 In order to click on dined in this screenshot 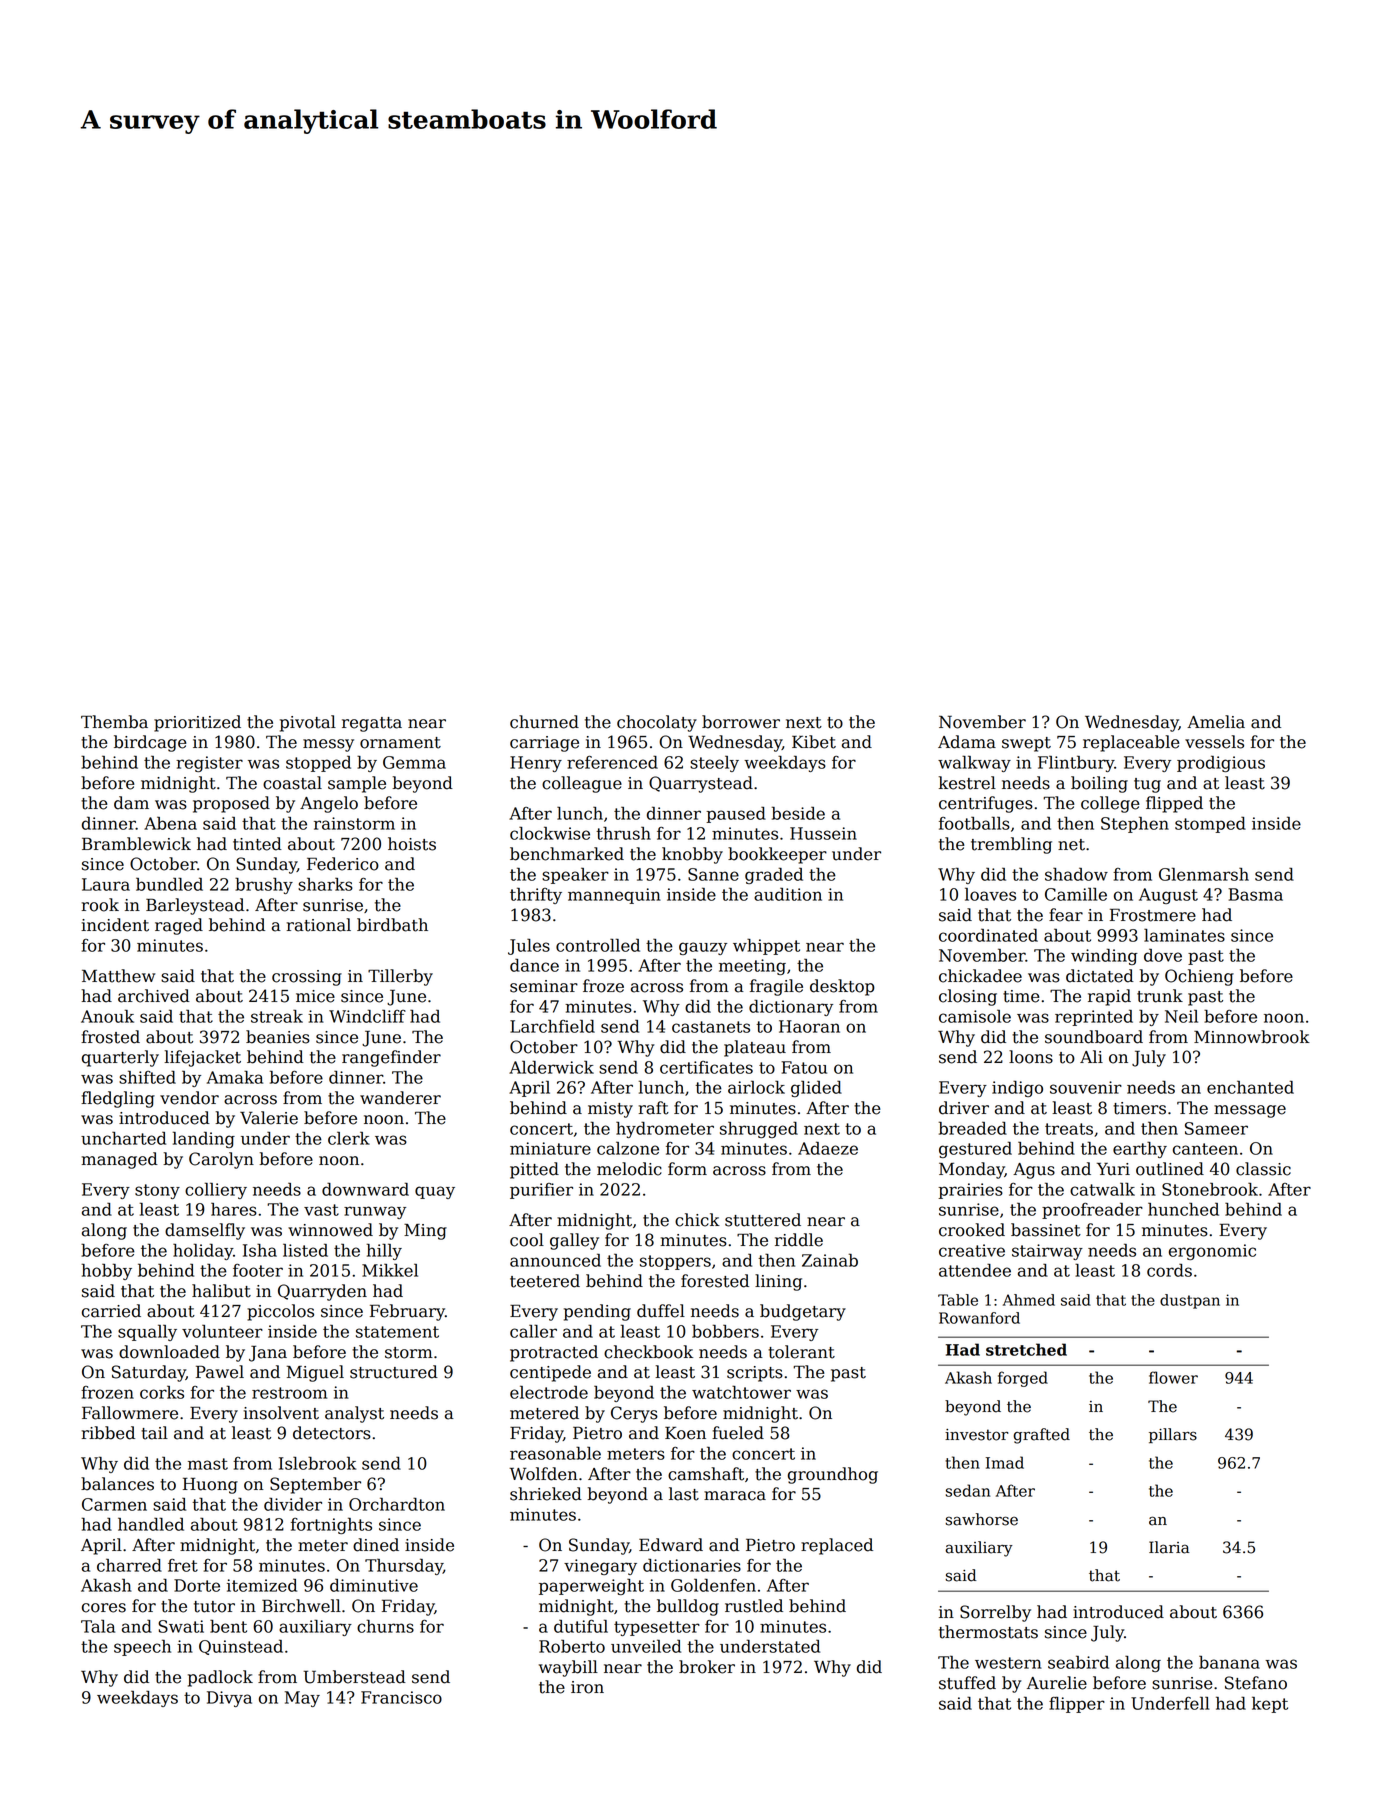, I will do `click(376, 1545)`.
